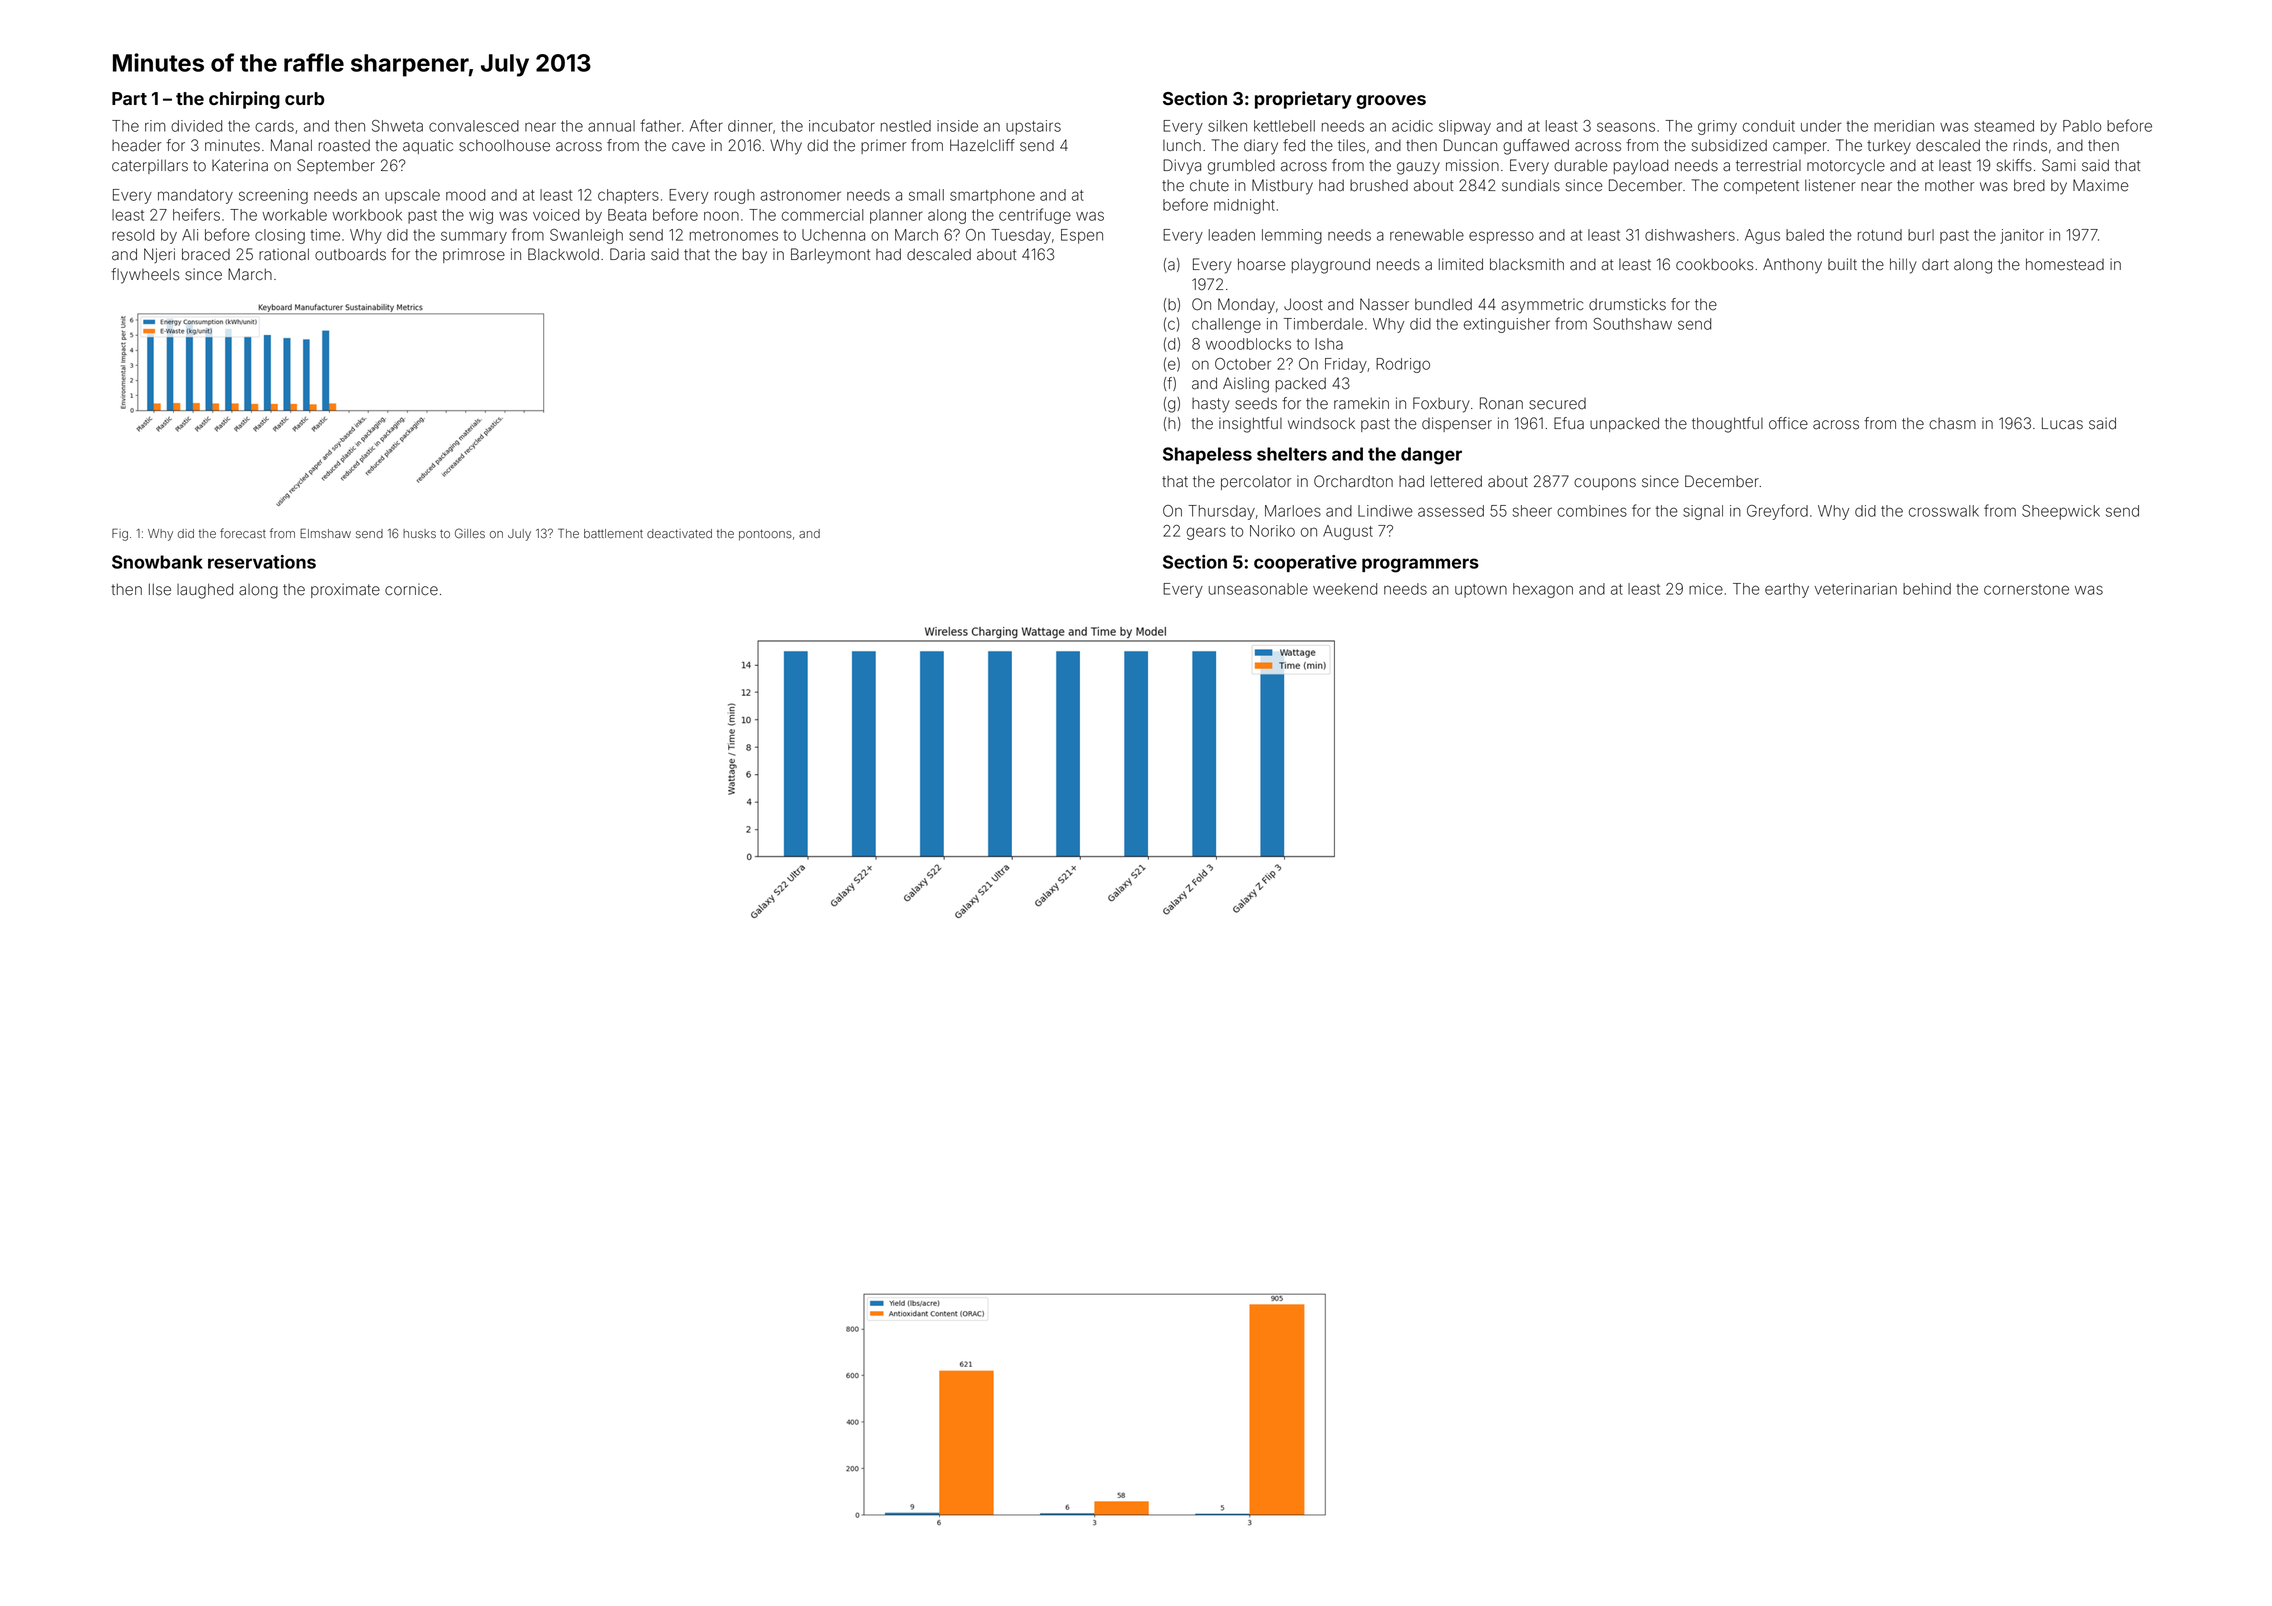  Describe the element at coordinates (1632, 324) in the document. I see `Southshaw` at that location.
